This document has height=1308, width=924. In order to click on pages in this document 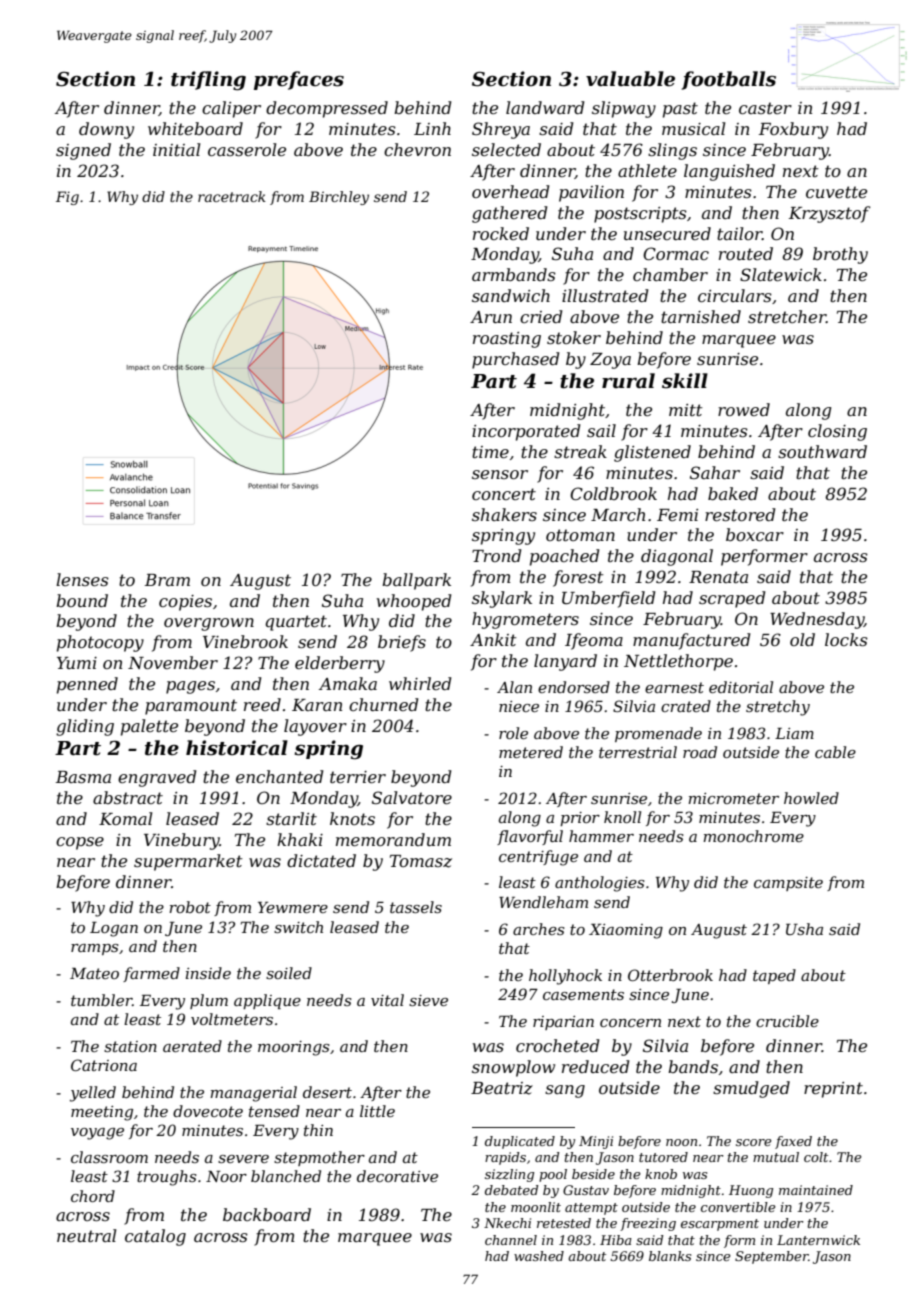, I will do `click(190, 687)`.
